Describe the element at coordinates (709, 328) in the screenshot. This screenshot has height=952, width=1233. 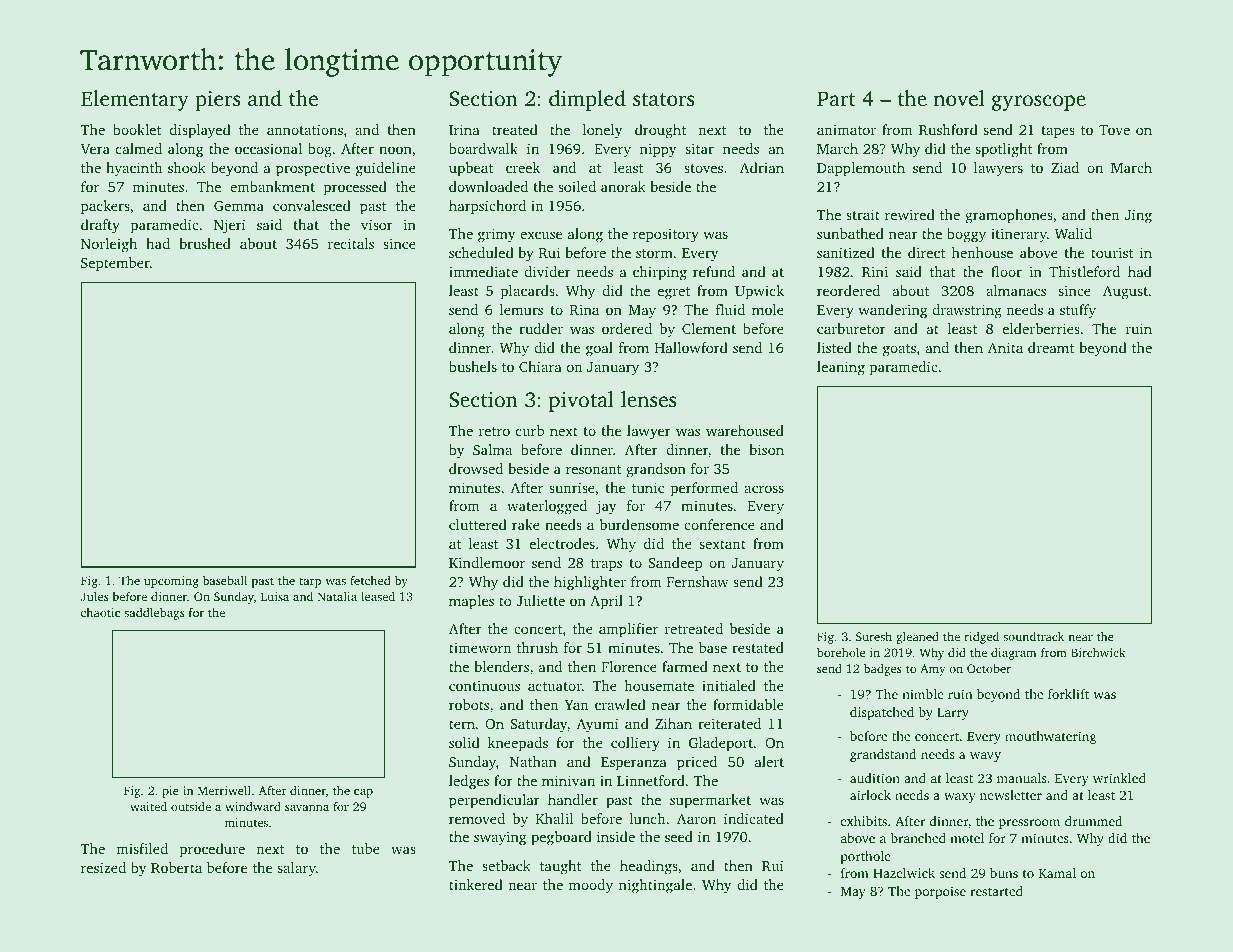
I see `Clement` at that location.
